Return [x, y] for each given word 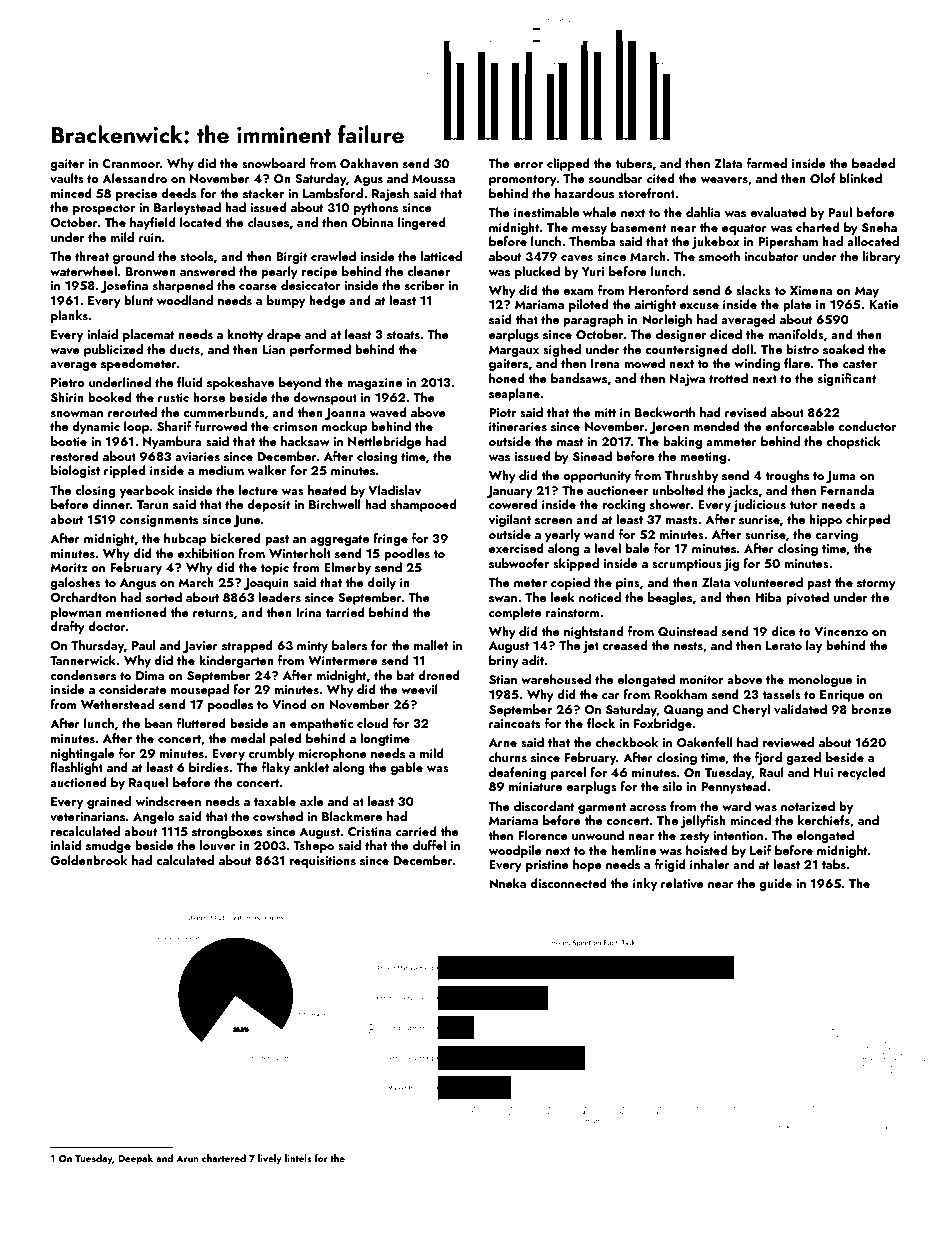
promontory [523, 180]
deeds [178, 193]
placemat [149, 335]
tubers [633, 163]
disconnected [568, 883]
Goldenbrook [88, 860]
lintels [298, 1158]
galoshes [75, 583]
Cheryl [751, 710]
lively [270, 1159]
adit [533, 660]
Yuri [593, 271]
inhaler [710, 864]
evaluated [778, 212]
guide [775, 884]
